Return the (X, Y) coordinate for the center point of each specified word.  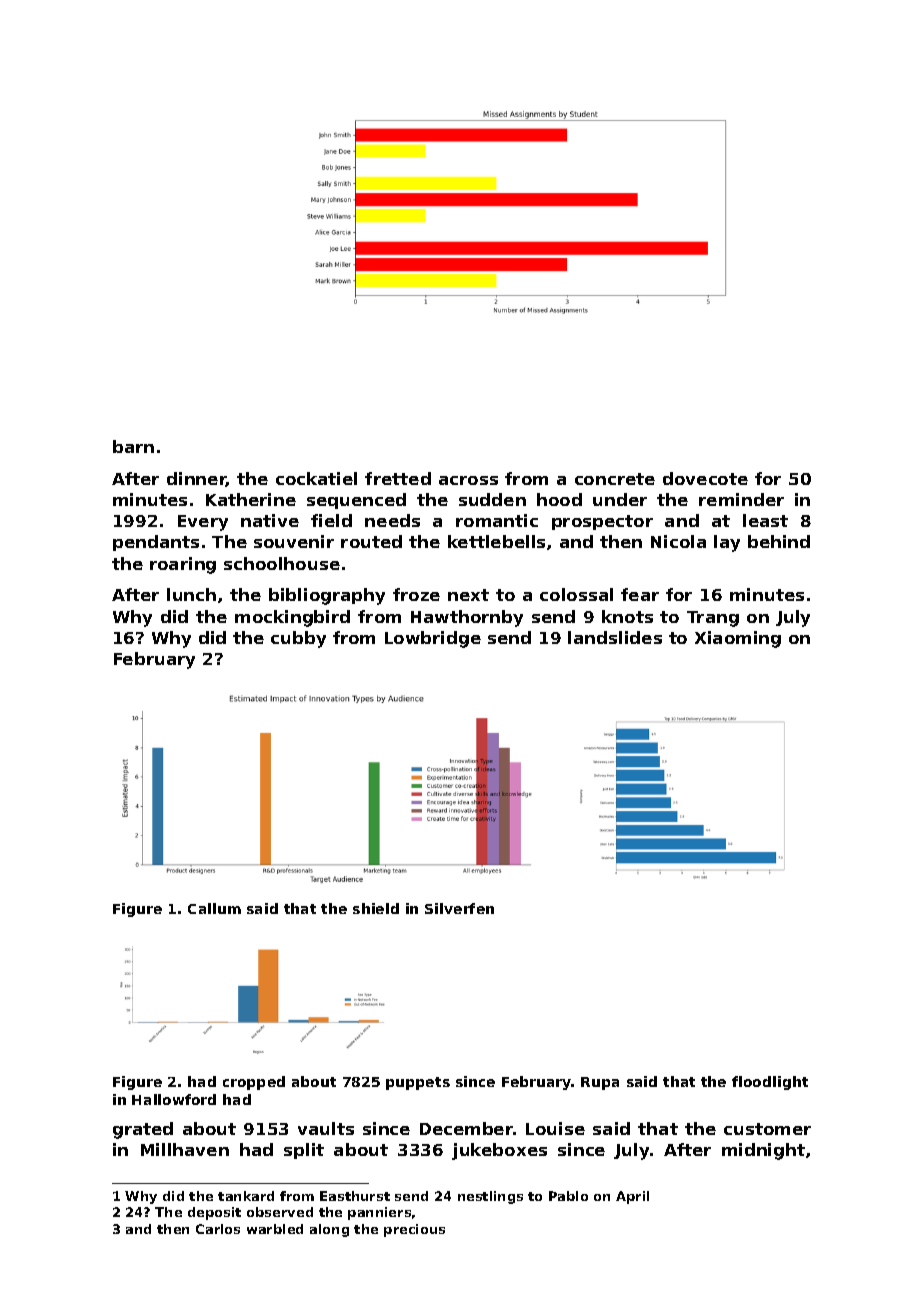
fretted (398, 478)
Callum (214, 908)
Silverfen (459, 908)
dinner (196, 479)
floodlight (770, 1083)
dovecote (705, 478)
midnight (763, 1151)
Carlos (218, 1229)
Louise (555, 1128)
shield (376, 908)
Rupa (600, 1083)
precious (414, 1230)
